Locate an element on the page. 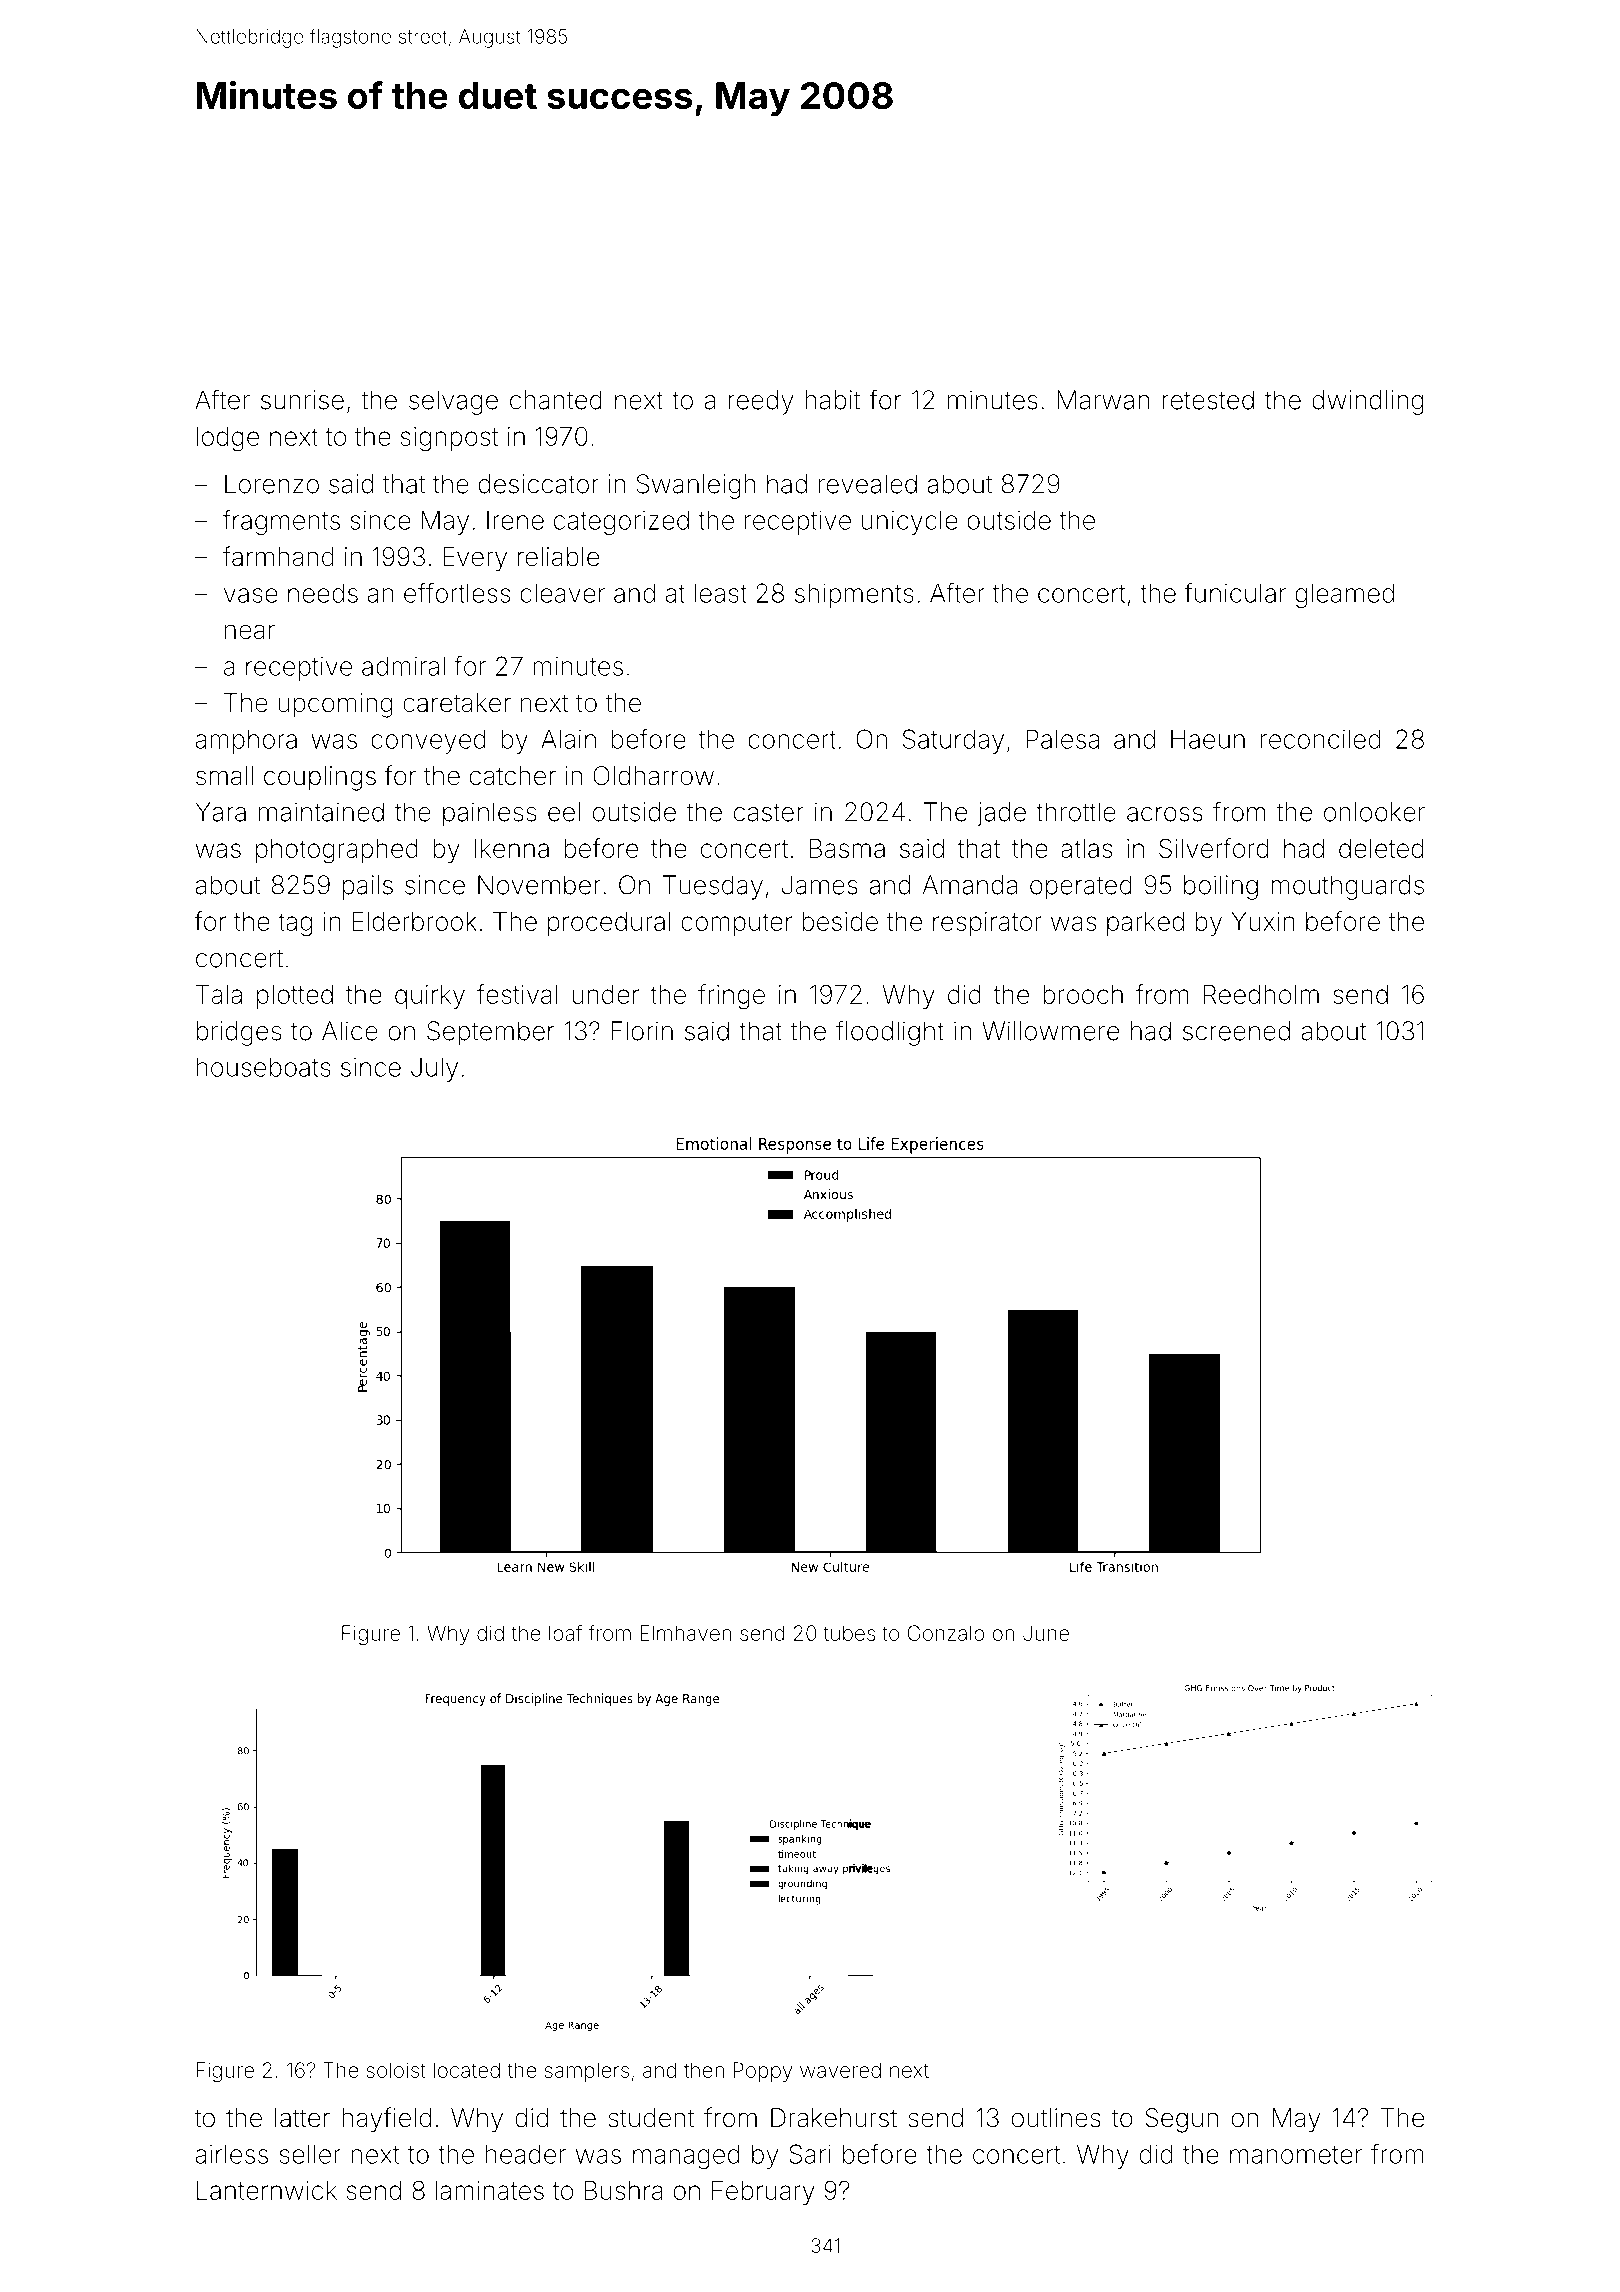 The height and width of the page is (2292, 1620). manometer is located at coordinates (1296, 2155).
